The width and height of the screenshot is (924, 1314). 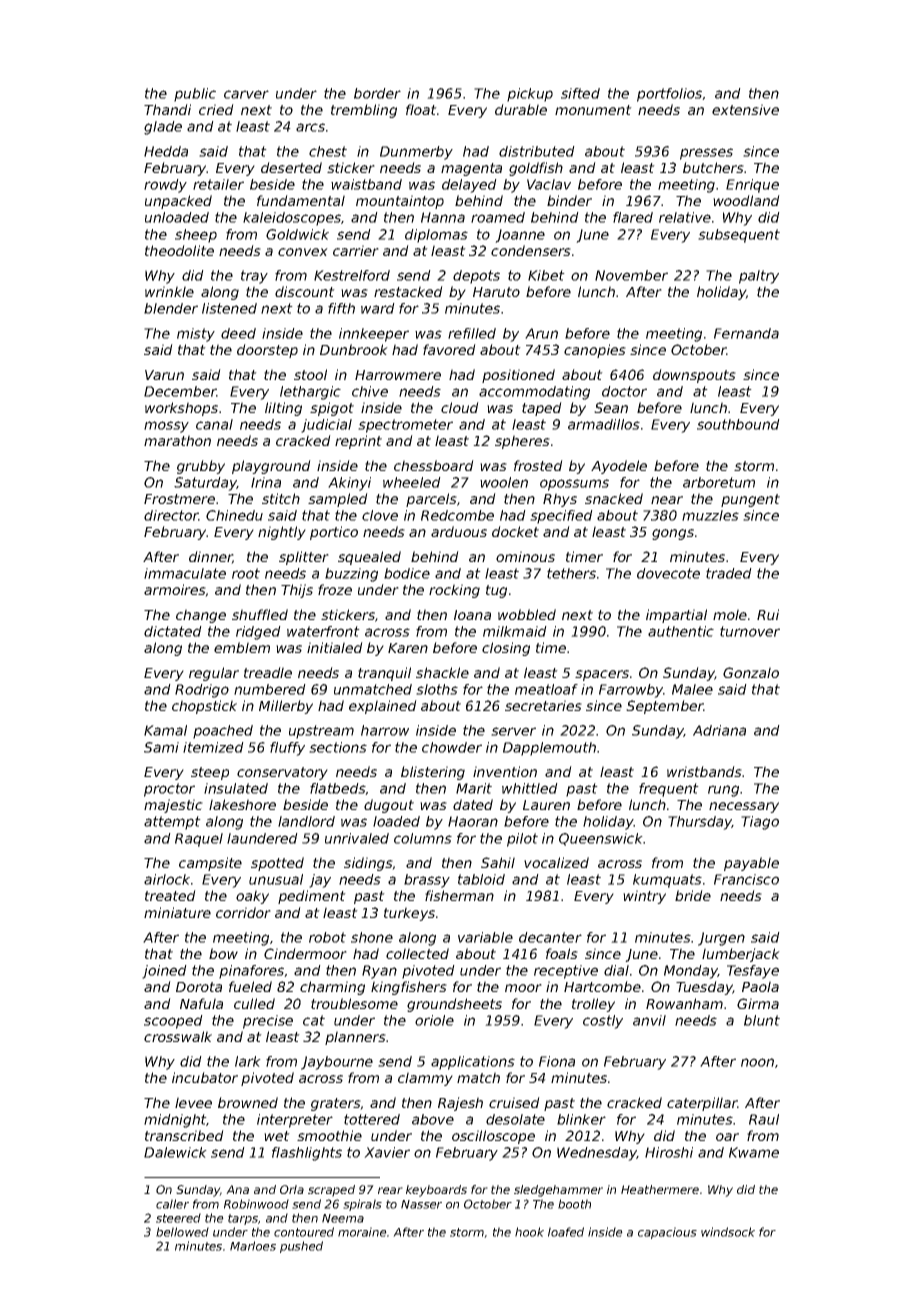 What do you see at coordinates (355, 1038) in the screenshot?
I see `planners` at bounding box center [355, 1038].
